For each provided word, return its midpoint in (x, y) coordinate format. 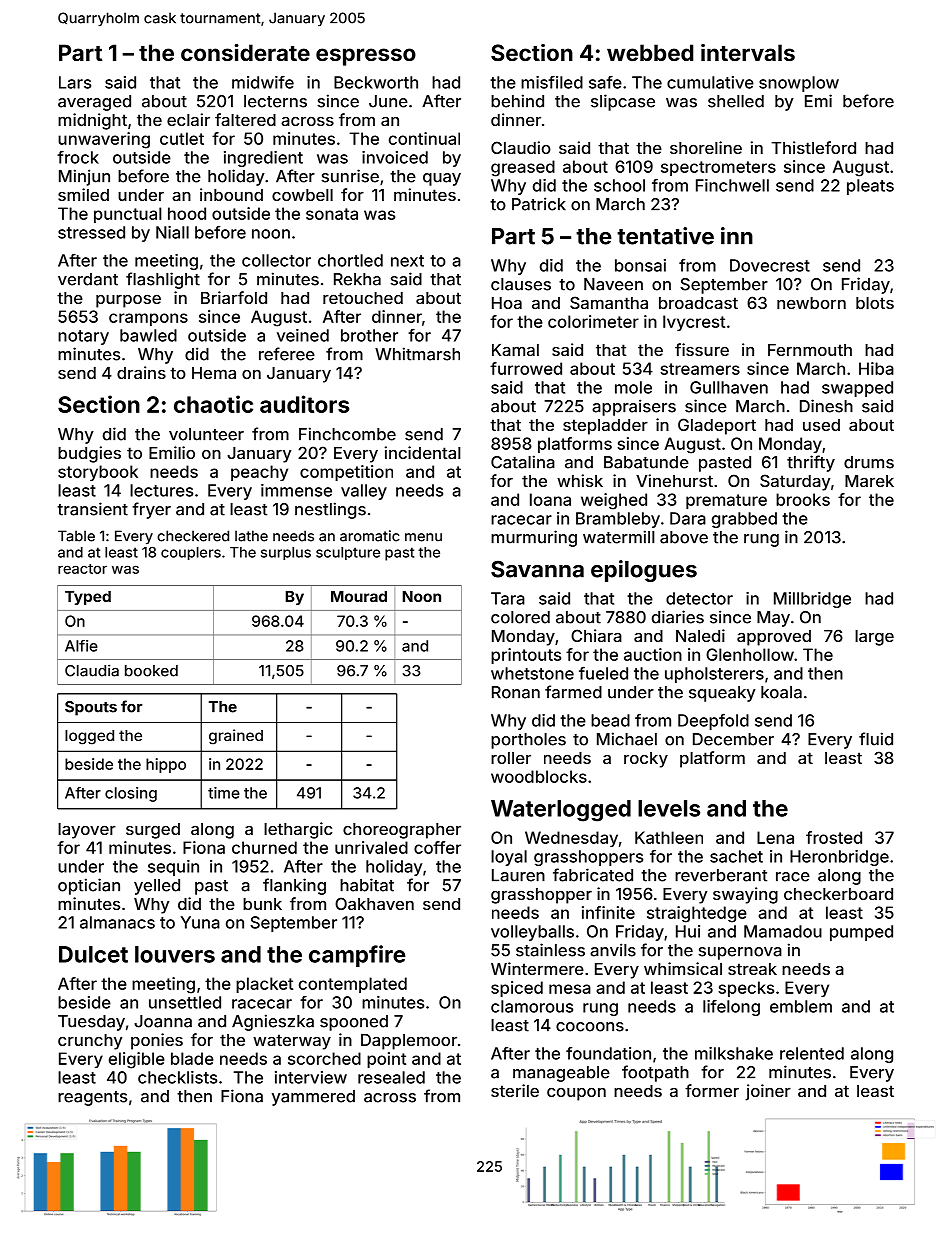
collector (276, 260)
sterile (515, 1090)
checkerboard (838, 894)
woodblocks (539, 776)
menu (423, 537)
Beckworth (376, 82)
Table (76, 536)
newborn (811, 303)
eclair (188, 119)
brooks (803, 499)
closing (131, 794)
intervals (748, 52)
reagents (92, 1098)
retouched (363, 298)
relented (812, 1053)
